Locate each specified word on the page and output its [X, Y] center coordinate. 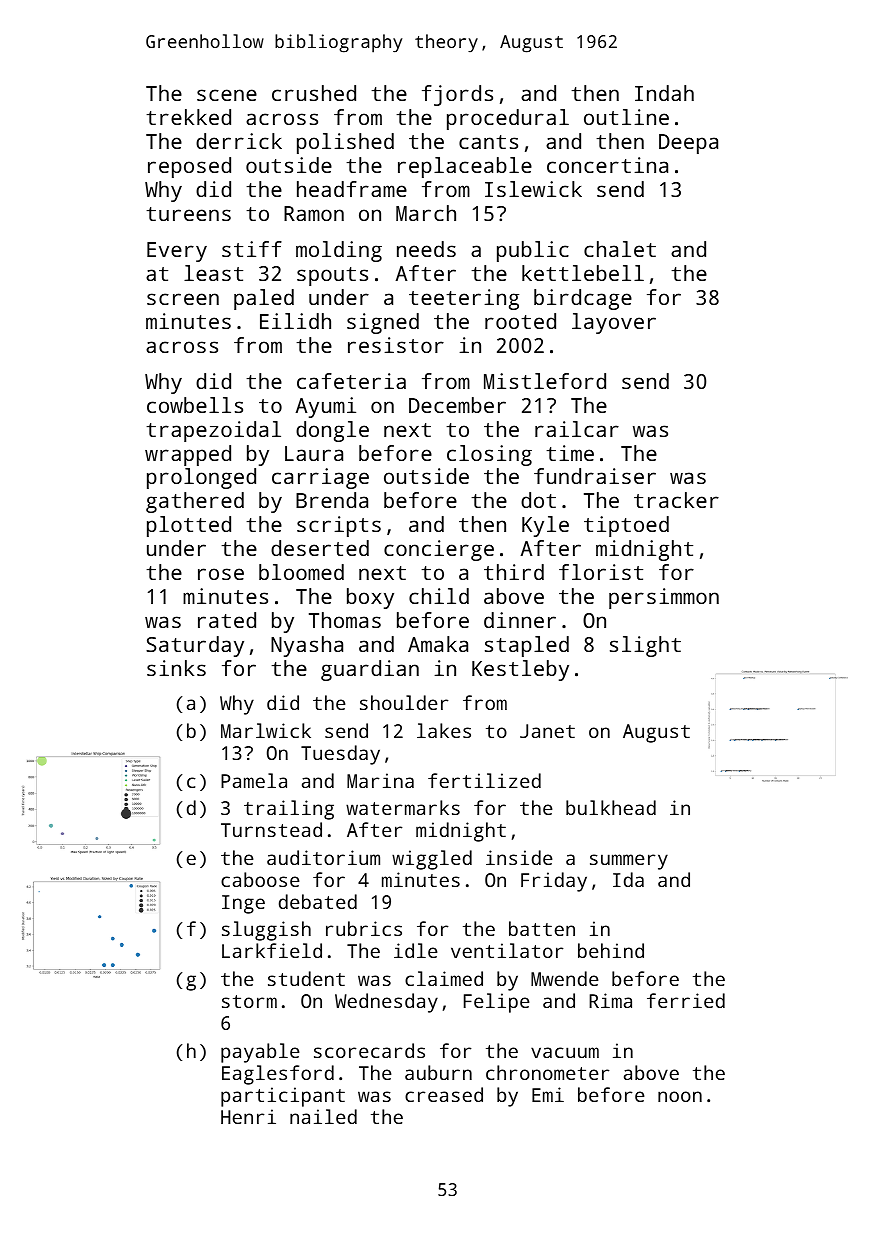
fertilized [484, 780]
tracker [676, 500]
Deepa [688, 144]
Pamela [254, 780]
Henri [248, 1116]
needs [426, 249]
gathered [195, 502]
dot [538, 500]
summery [629, 862]
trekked [188, 117]
